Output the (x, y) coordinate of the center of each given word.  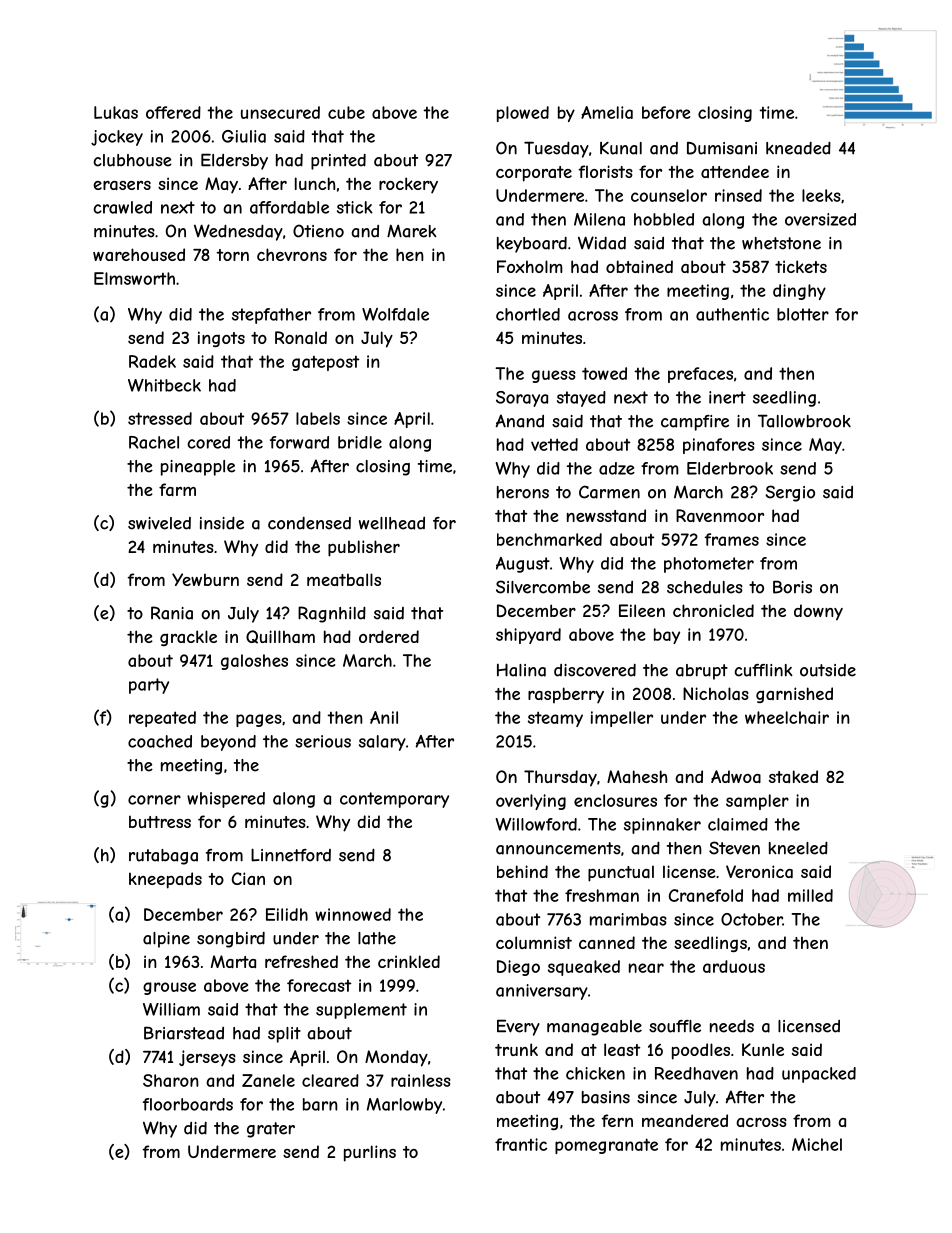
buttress (160, 822)
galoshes (254, 662)
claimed (738, 824)
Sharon (171, 1080)
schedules (705, 587)
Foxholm (530, 266)
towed (604, 373)
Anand (519, 421)
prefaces (700, 375)
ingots (221, 339)
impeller (622, 719)
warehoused (139, 254)
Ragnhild (332, 614)
